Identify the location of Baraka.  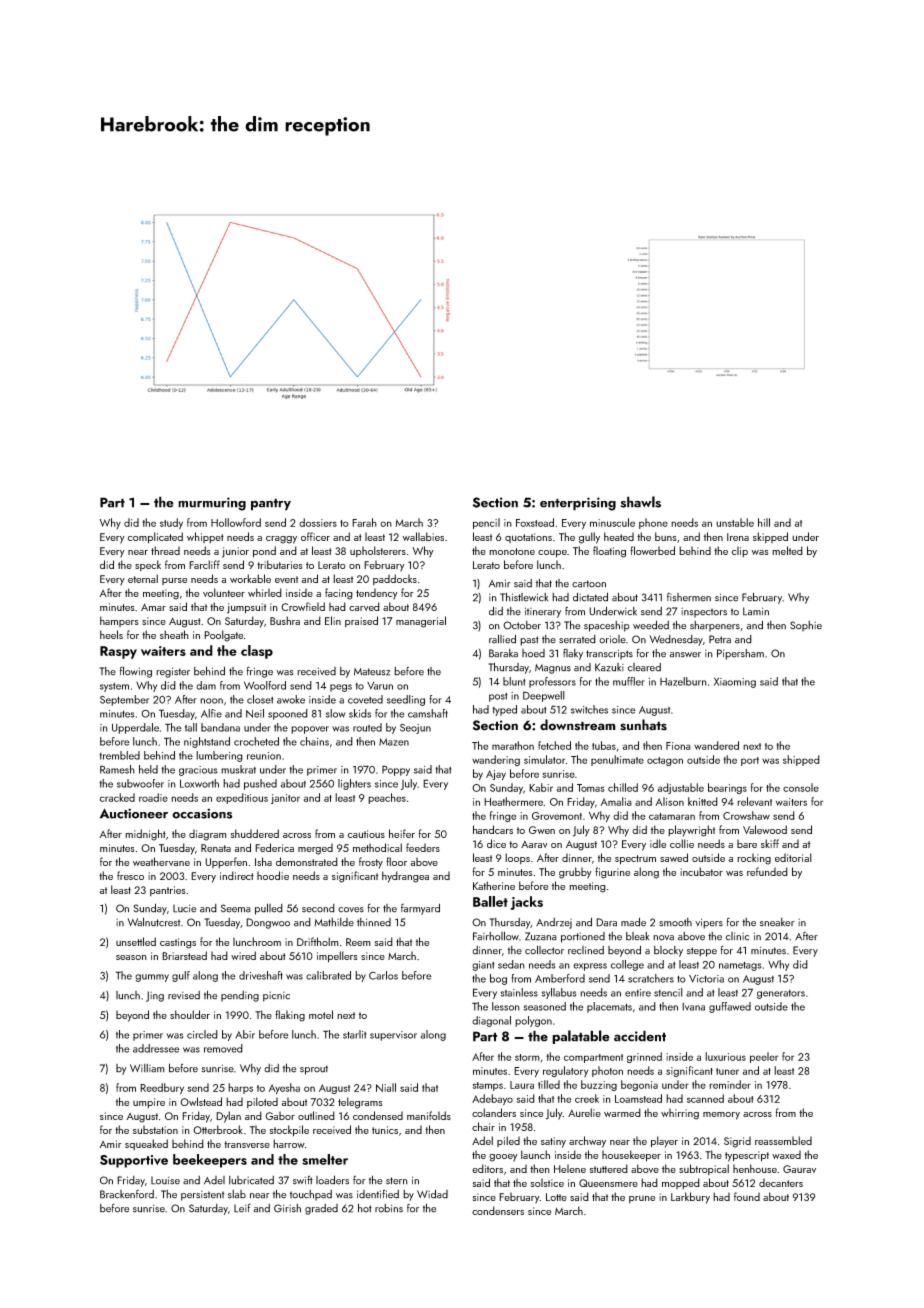
(503, 653).
